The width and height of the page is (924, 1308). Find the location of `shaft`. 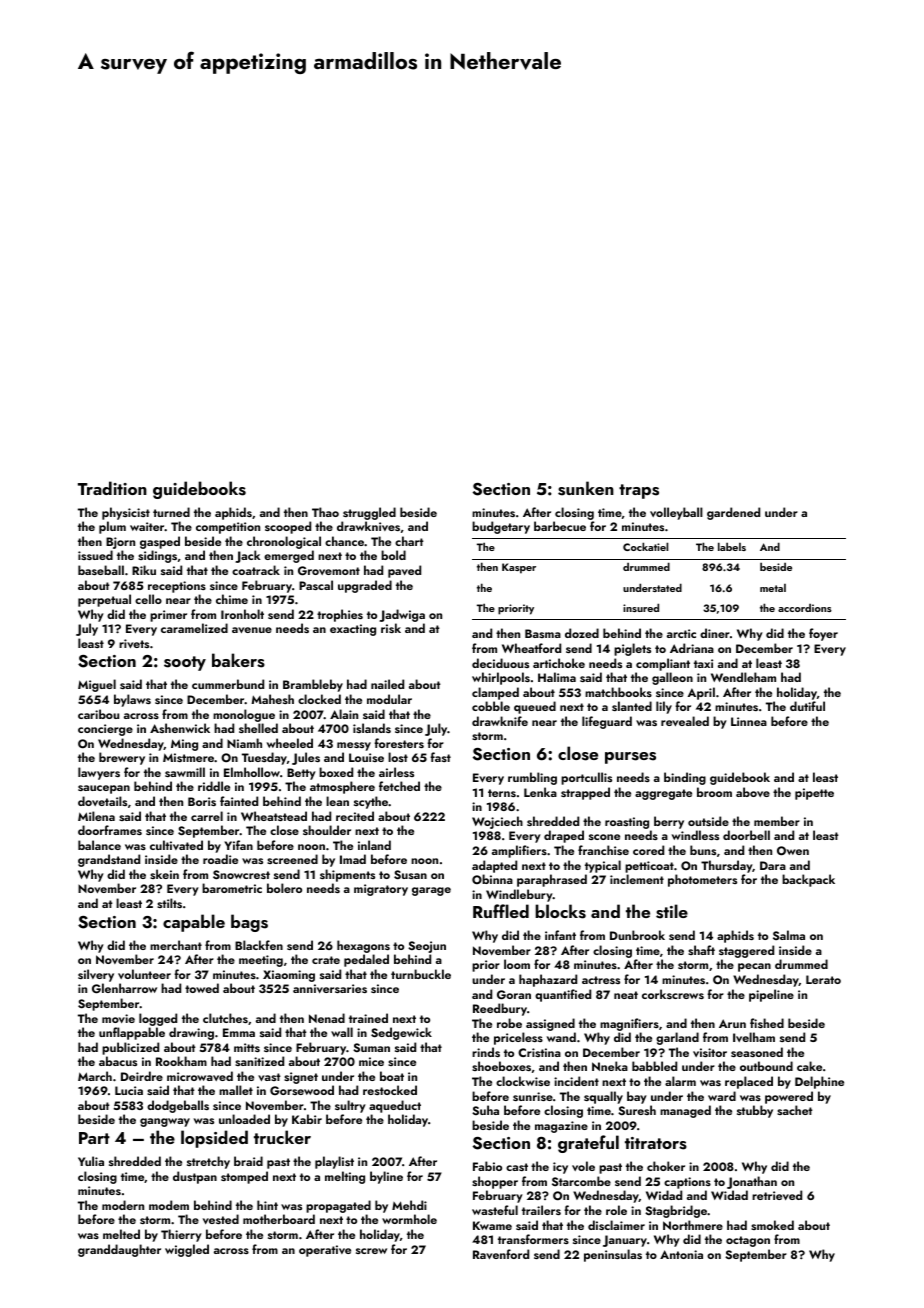

shaft is located at coordinates (701, 950).
